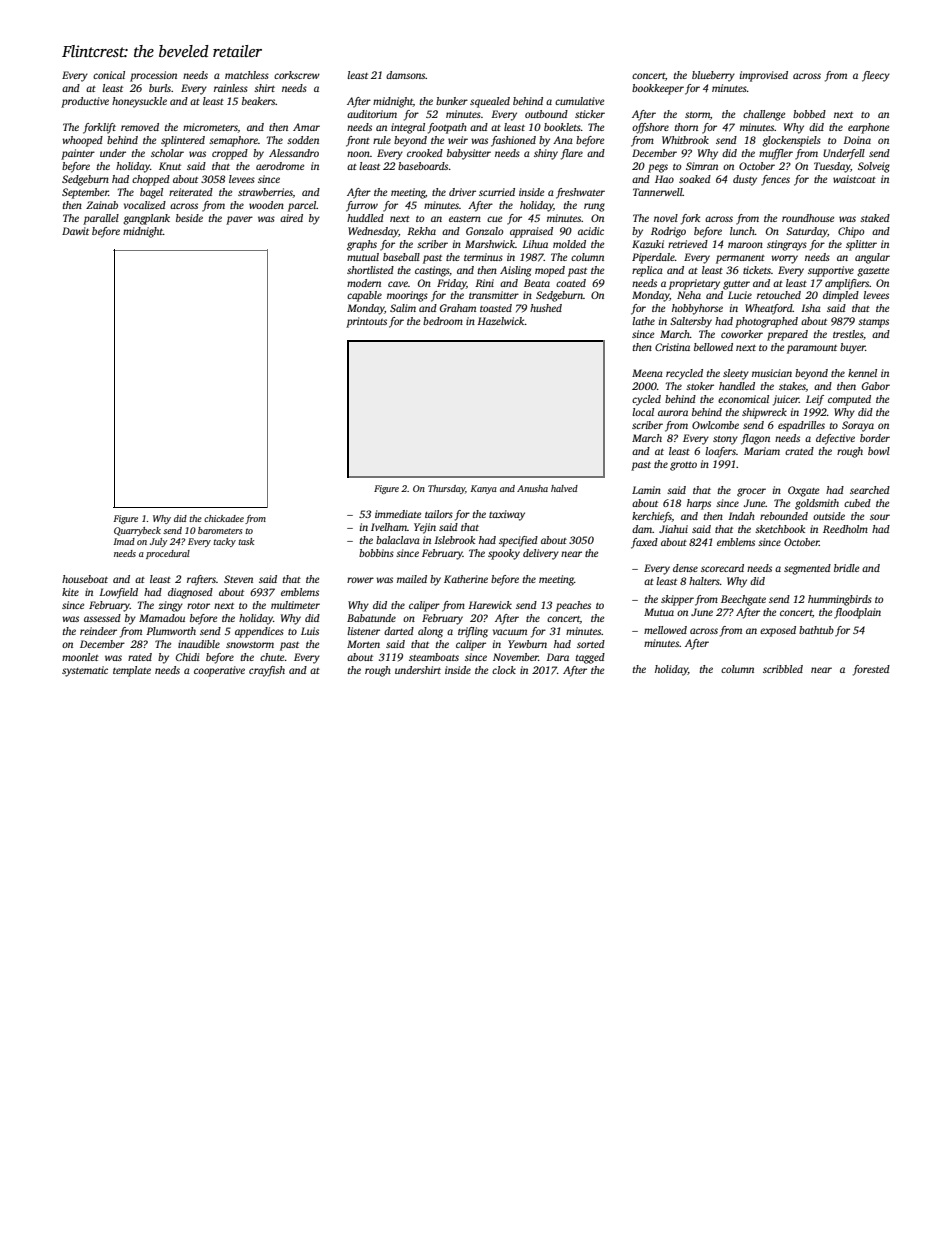 Image resolution: width=952 pixels, height=1233 pixels. What do you see at coordinates (490, 102) in the screenshot?
I see `squealed` at bounding box center [490, 102].
